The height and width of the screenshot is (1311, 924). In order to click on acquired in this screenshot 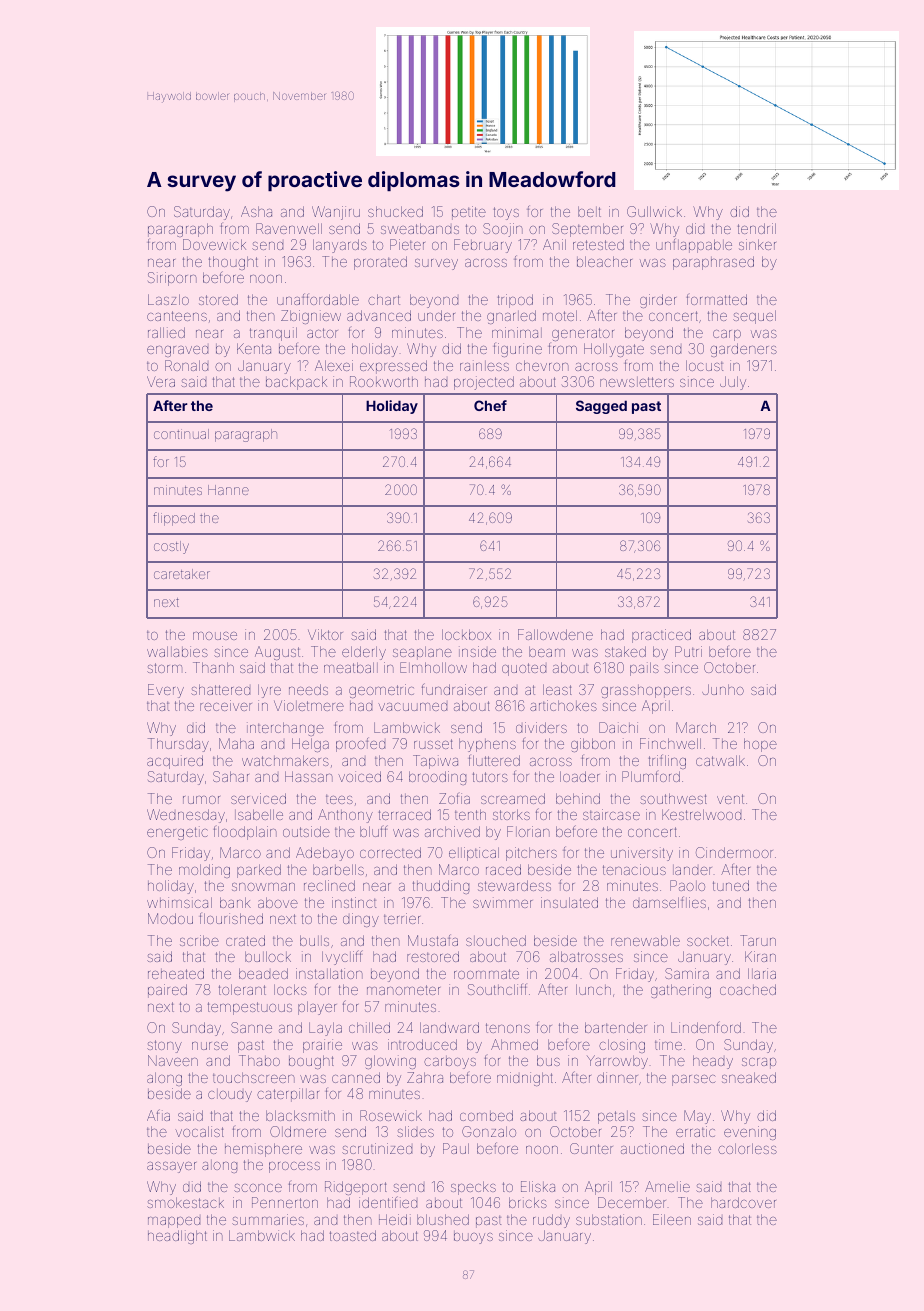, I will do `click(175, 762)`.
